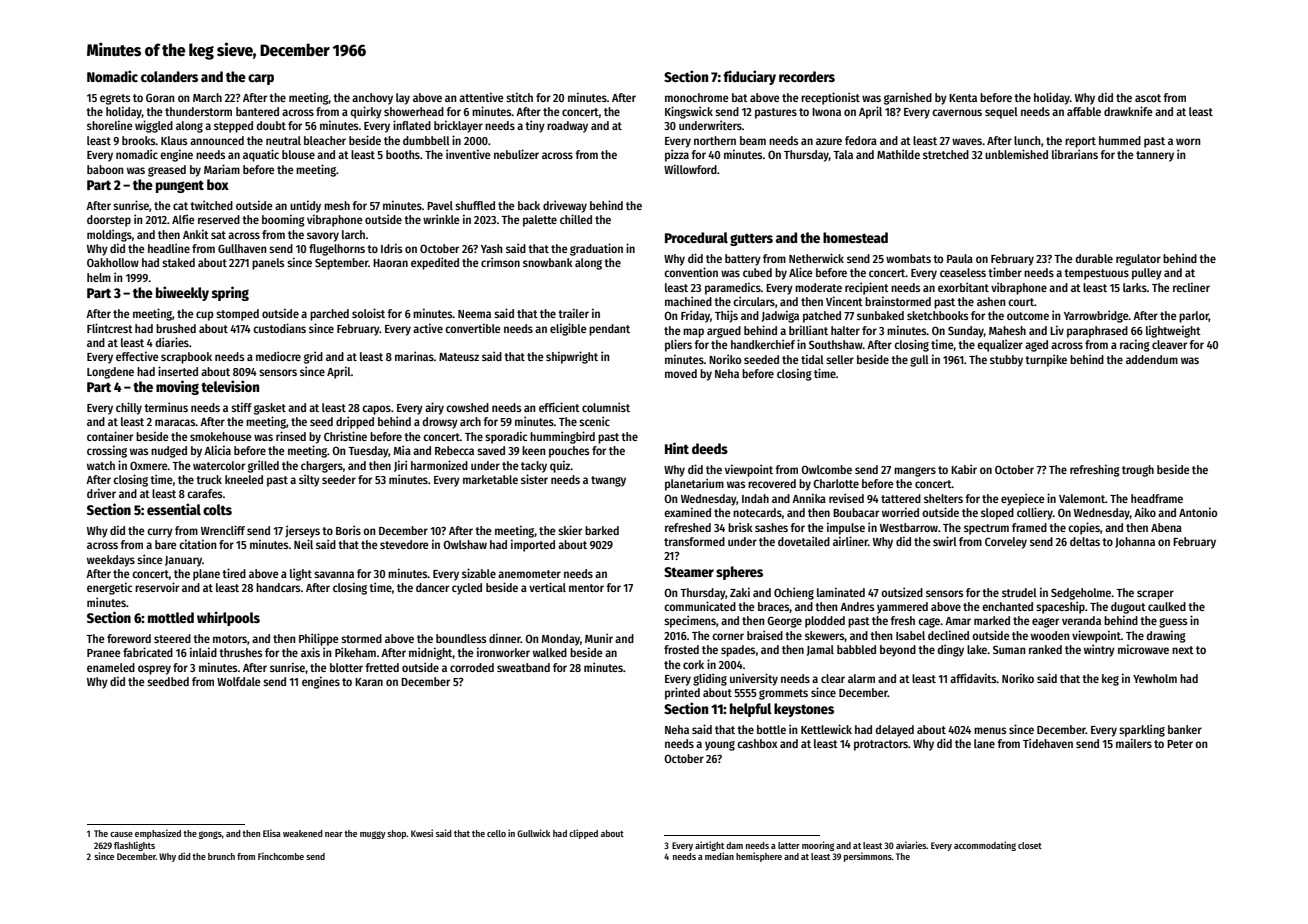 The height and width of the document is (924, 1308). Describe the element at coordinates (908, 98) in the document. I see `garnished` at that location.
